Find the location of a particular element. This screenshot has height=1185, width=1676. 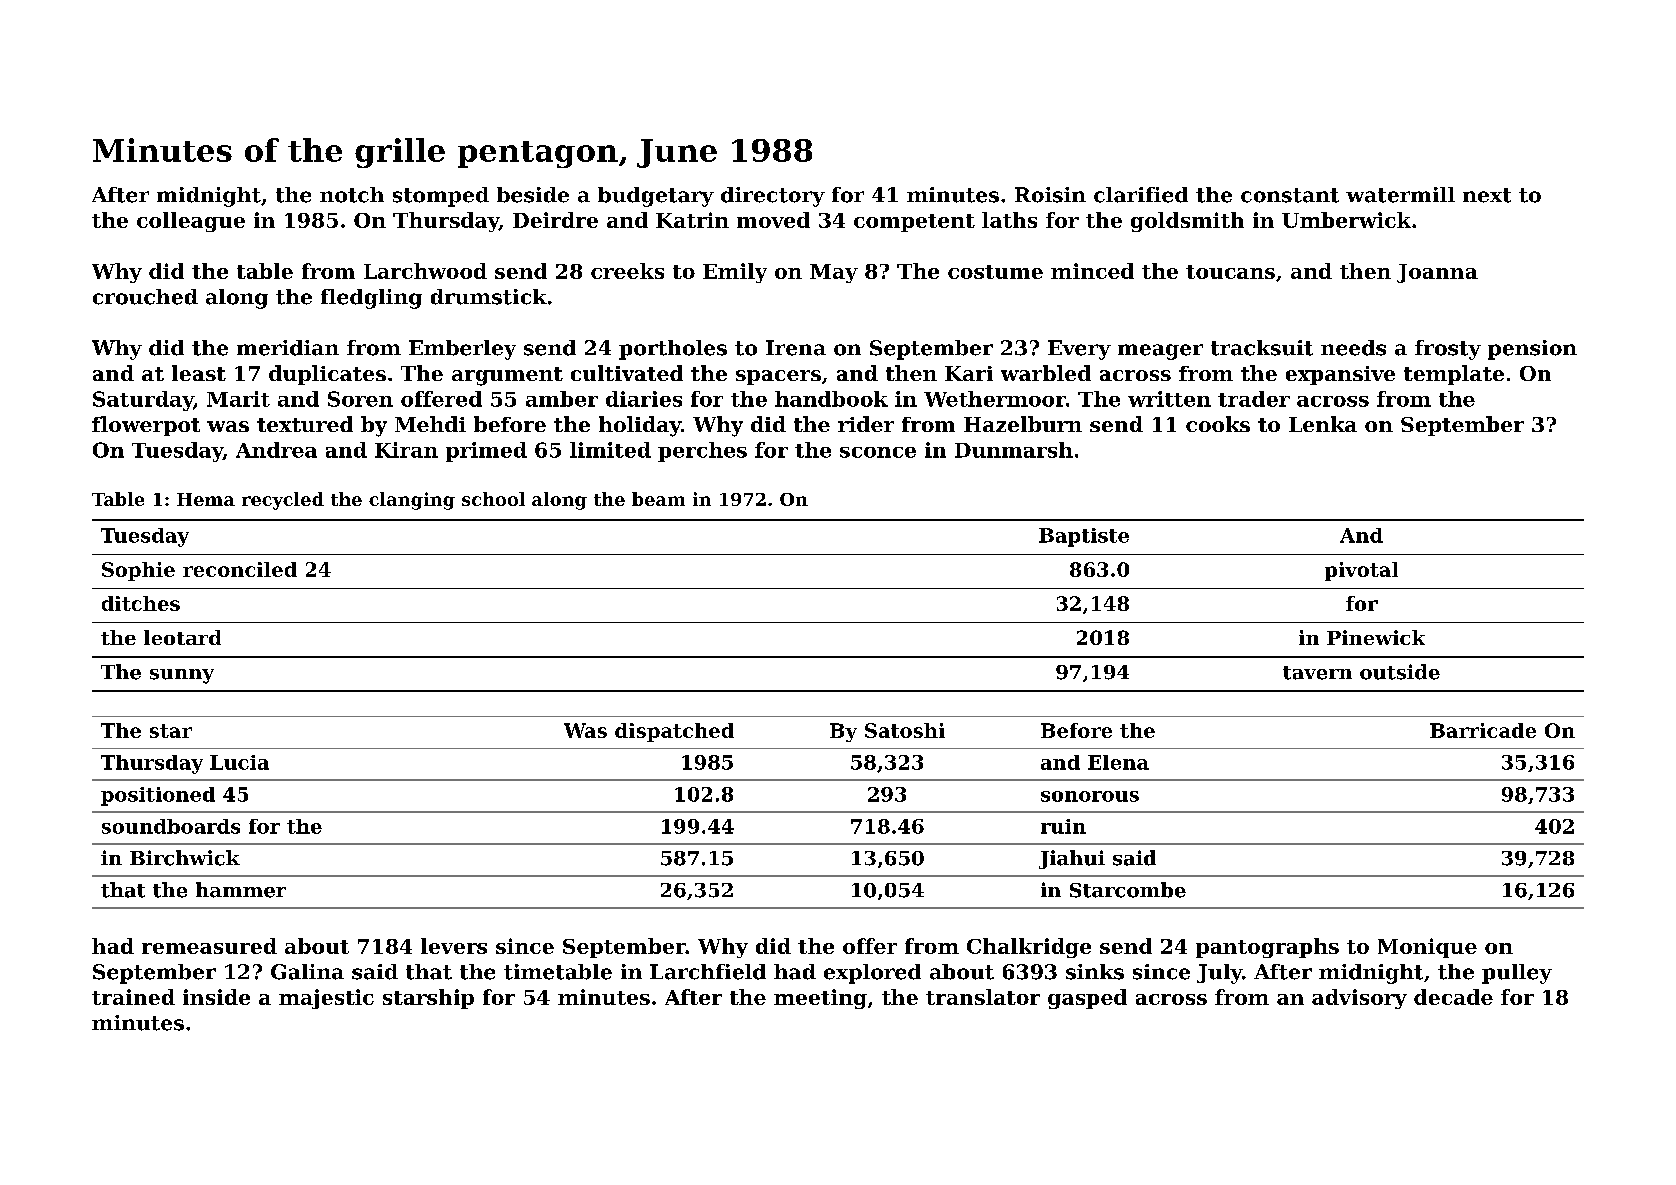

Hazelburn is located at coordinates (1023, 424).
